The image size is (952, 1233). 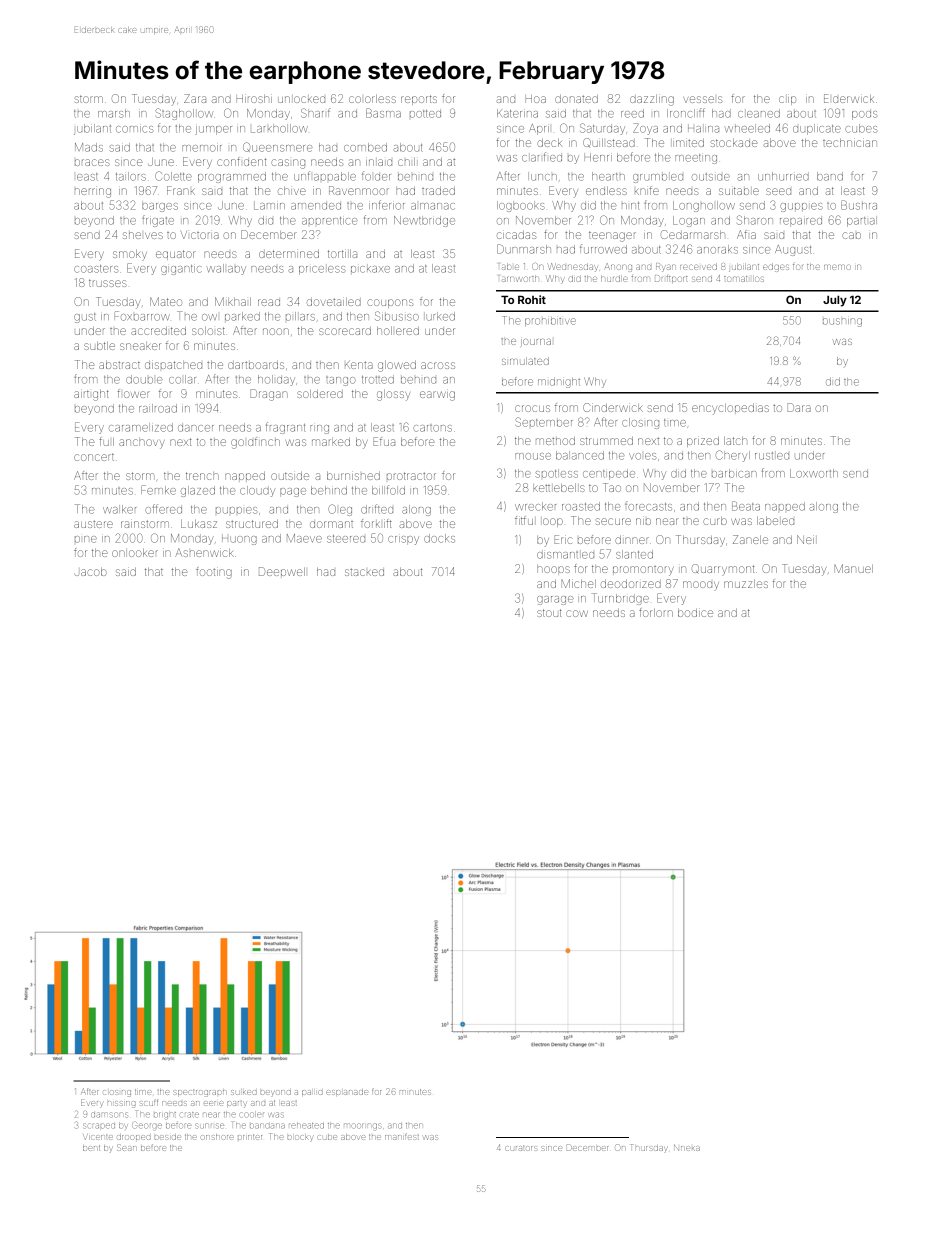 What do you see at coordinates (269, 395) in the screenshot?
I see `Dragan` at bounding box center [269, 395].
